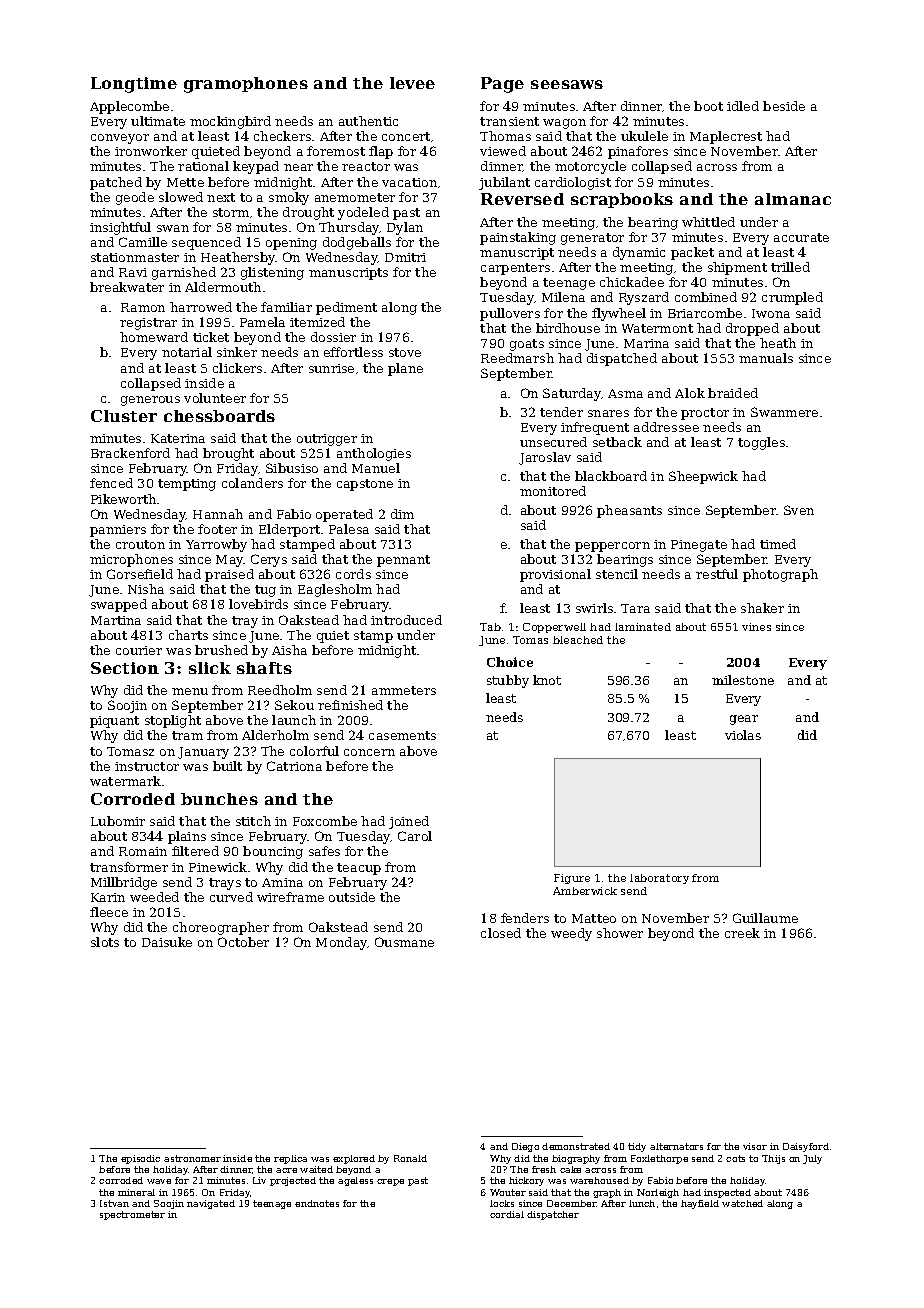  Describe the element at coordinates (111, 483) in the screenshot. I see `fenced` at that location.
